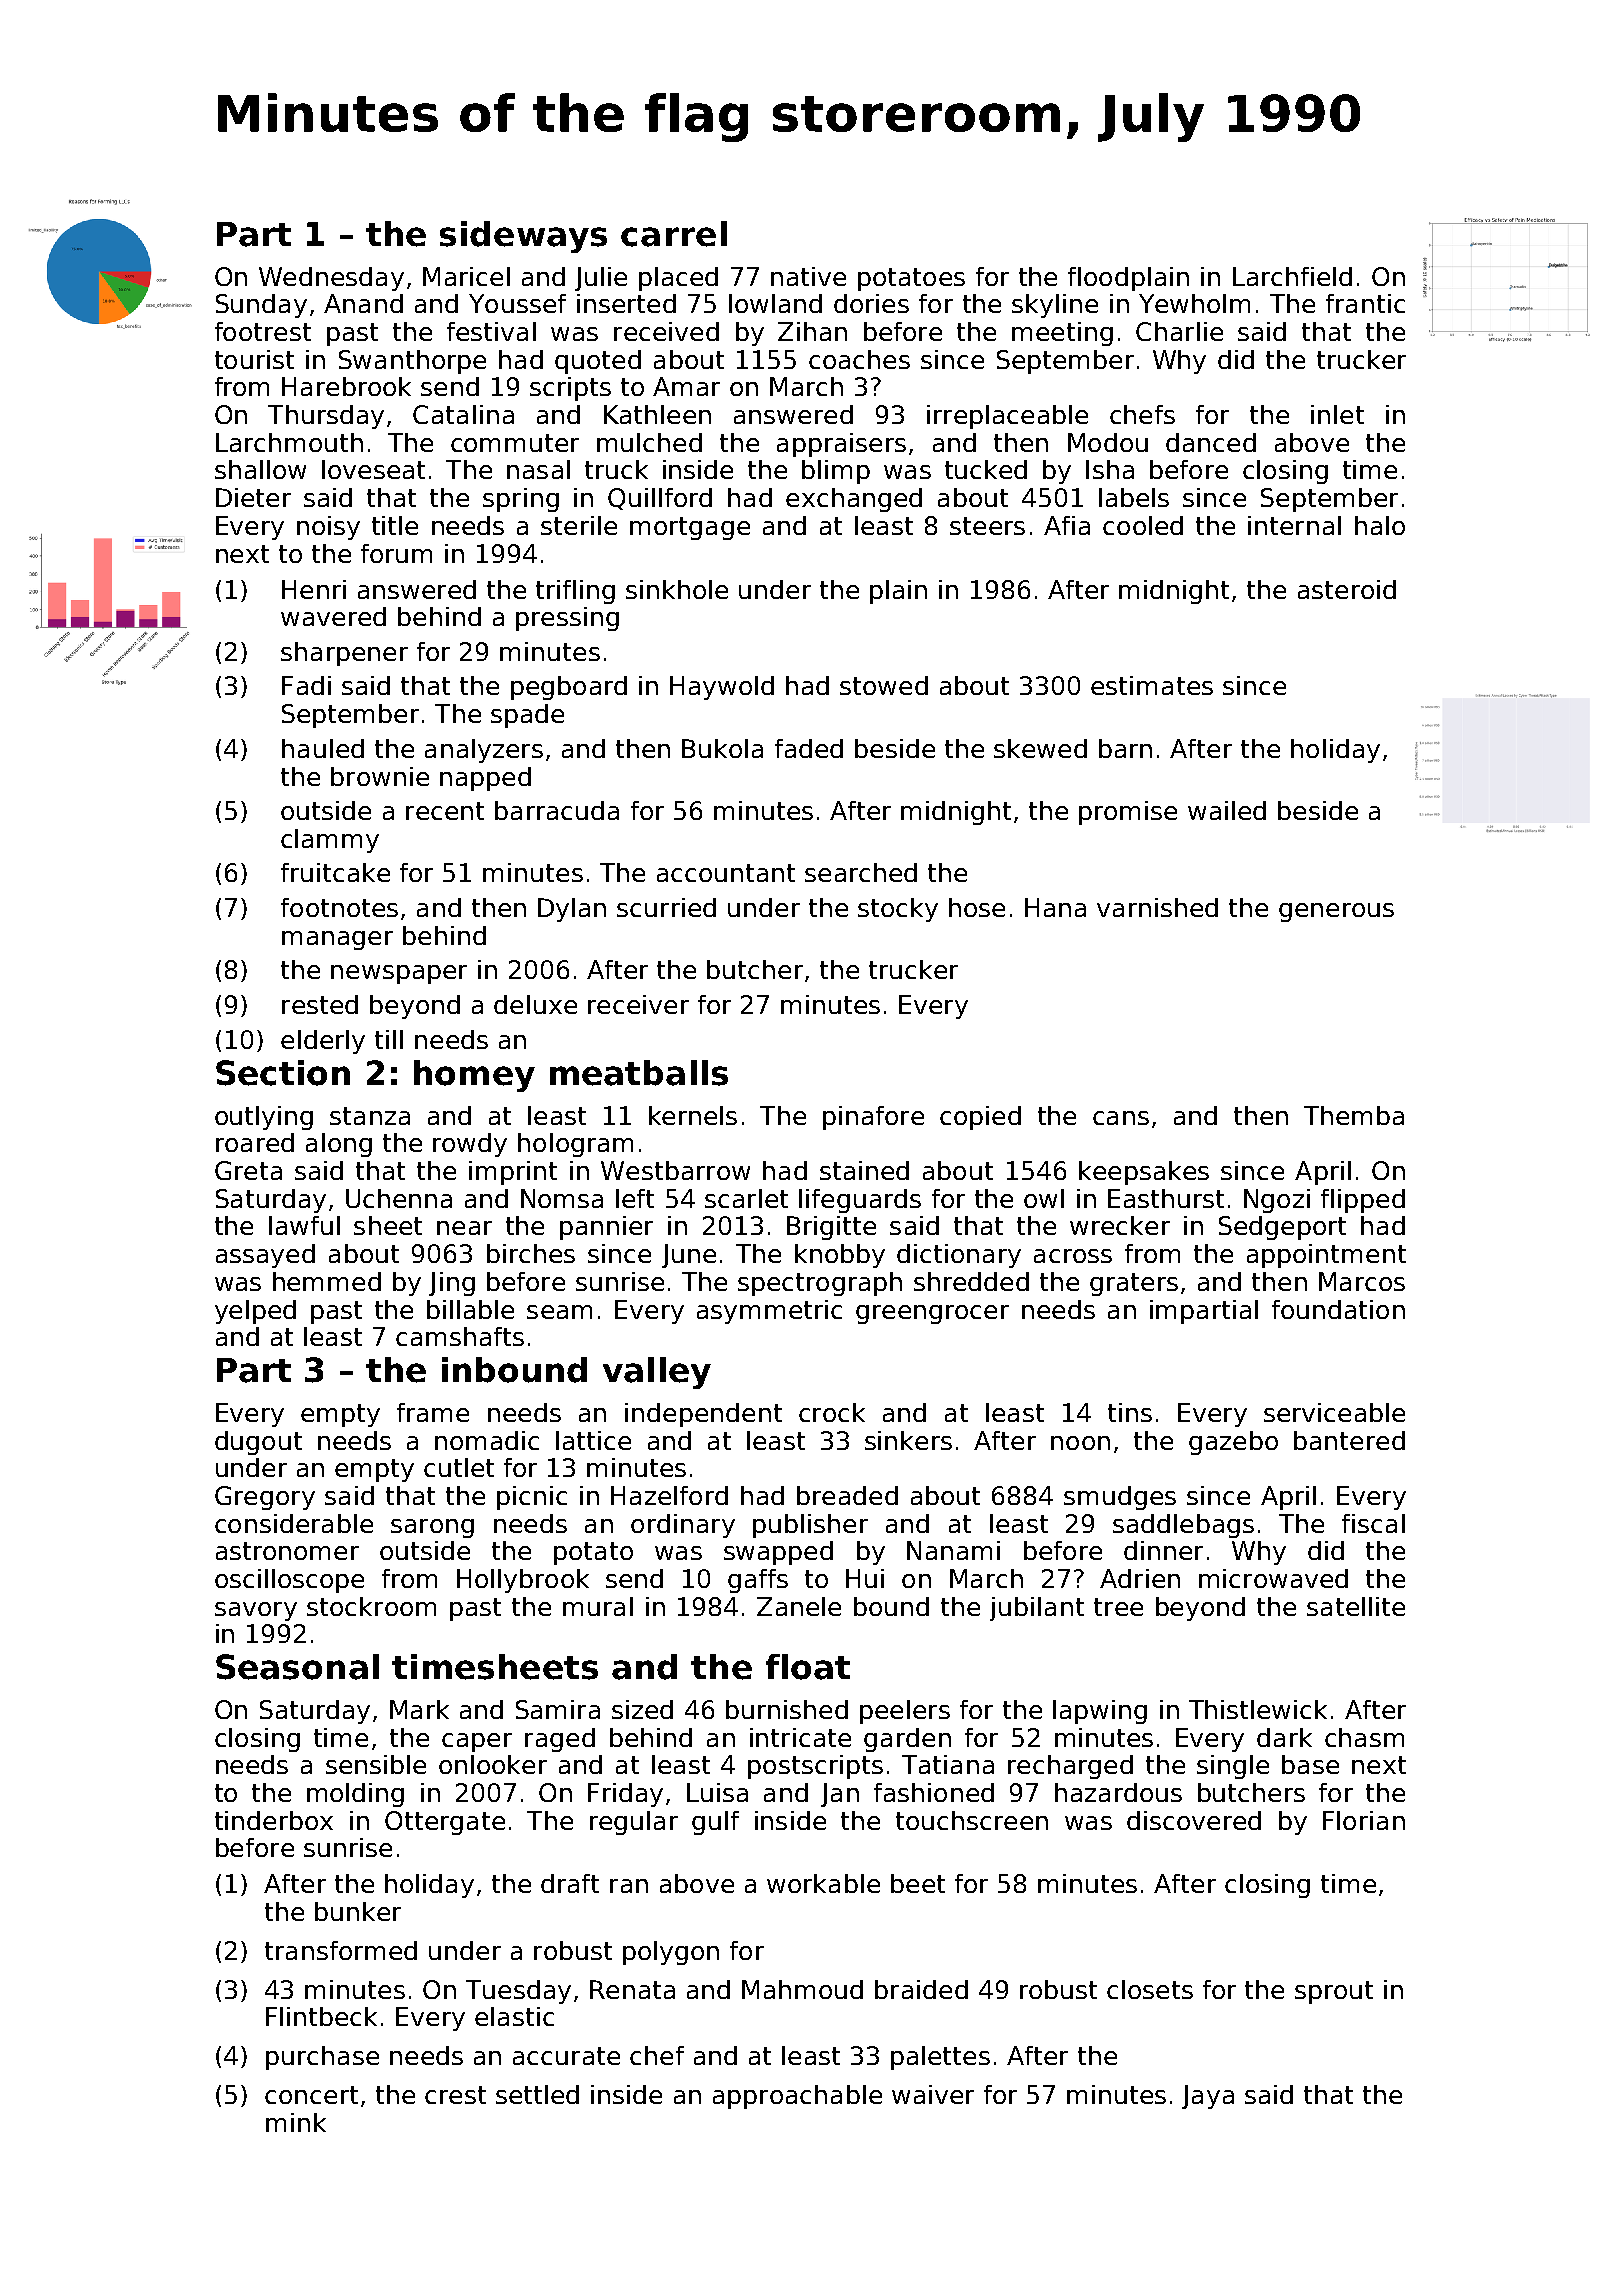 This screenshot has width=1620, height=2292. I want to click on independent, so click(703, 1415).
